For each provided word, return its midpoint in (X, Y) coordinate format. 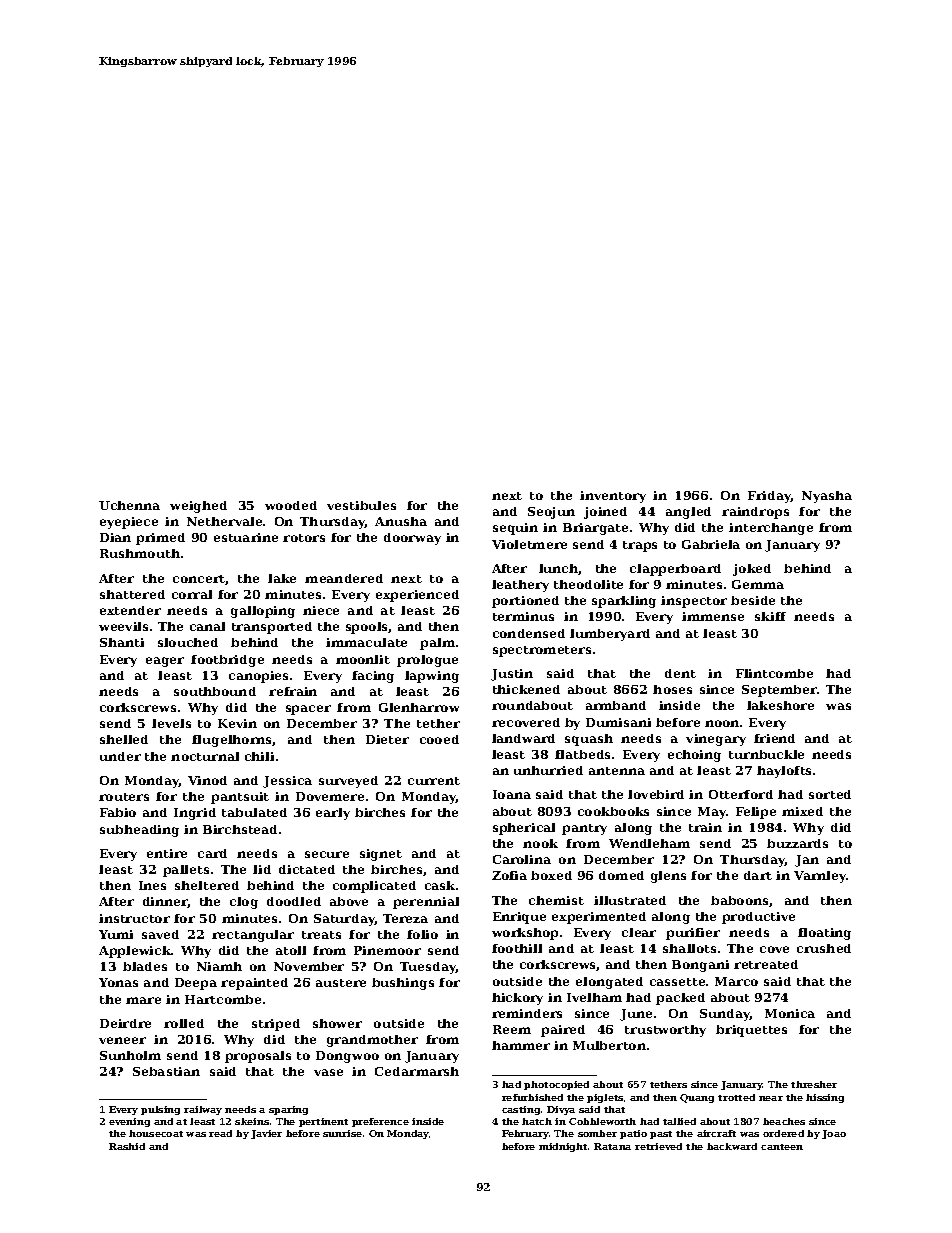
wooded (291, 505)
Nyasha (827, 497)
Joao (834, 1134)
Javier (266, 1134)
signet (381, 855)
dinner (165, 902)
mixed (802, 811)
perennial (426, 903)
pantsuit (240, 798)
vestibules (361, 505)
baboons (739, 900)
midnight (563, 1147)
